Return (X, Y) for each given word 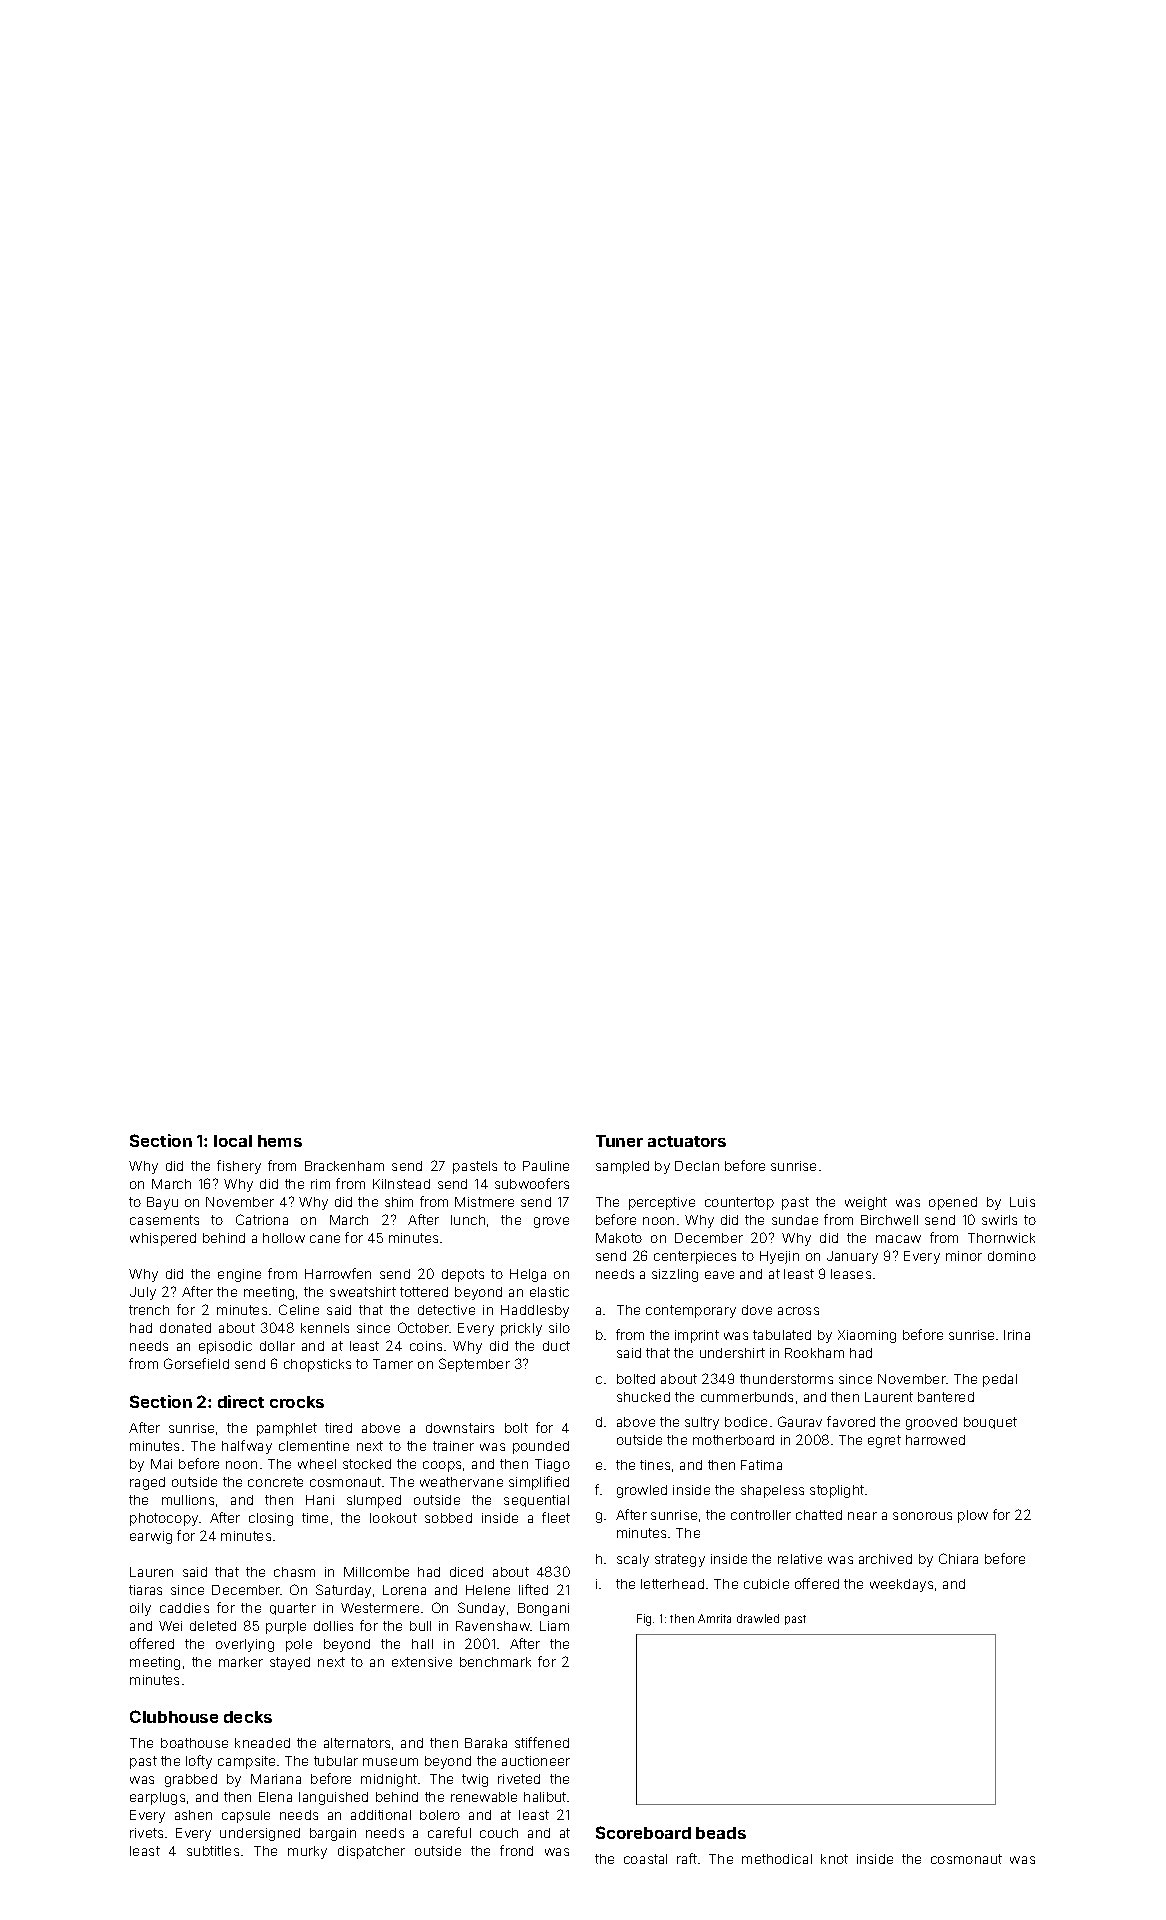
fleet (556, 1517)
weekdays (901, 1585)
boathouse (194, 1743)
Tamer (393, 1364)
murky (307, 1852)
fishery (239, 1167)
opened (953, 1203)
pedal (1000, 1380)
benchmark (495, 1662)
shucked (643, 1397)
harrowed (935, 1440)
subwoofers (532, 1183)
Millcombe (376, 1572)
